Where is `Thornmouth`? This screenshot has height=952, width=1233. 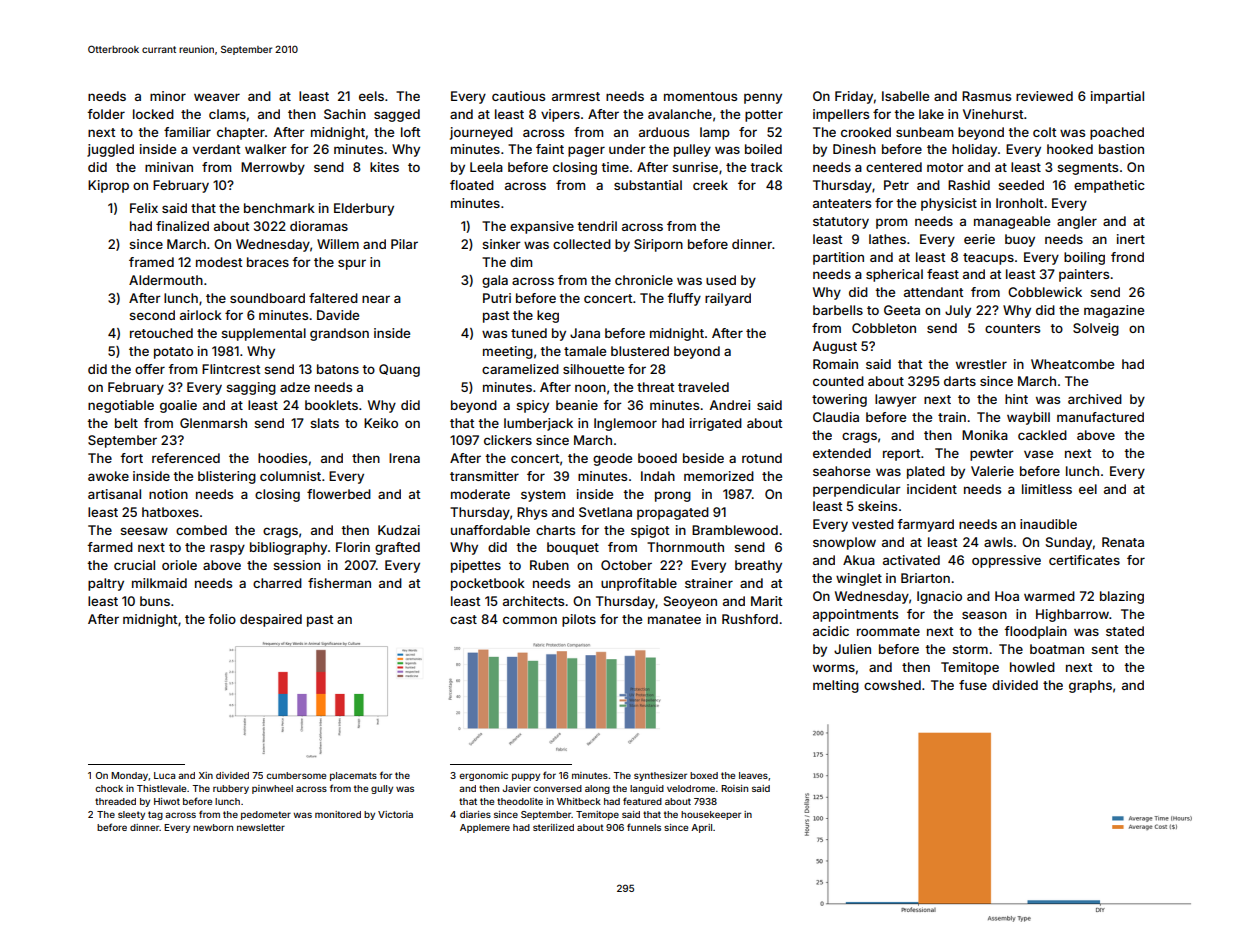
Thornmouth is located at coordinates (685, 547).
